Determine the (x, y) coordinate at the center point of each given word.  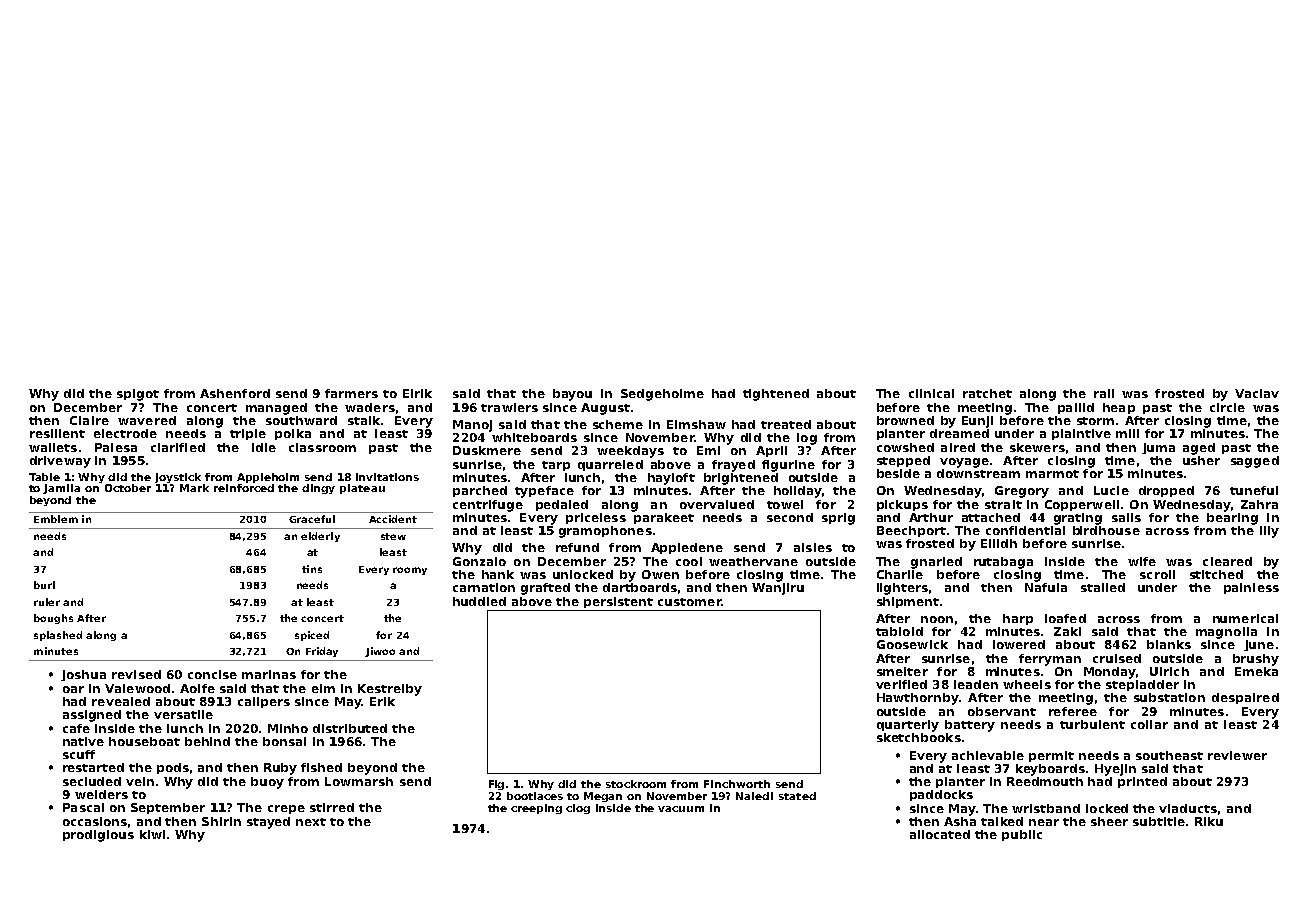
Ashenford (235, 393)
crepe (286, 809)
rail (1104, 393)
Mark (194, 488)
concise (212, 674)
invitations (387, 477)
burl (44, 585)
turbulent (1092, 724)
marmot (1052, 474)
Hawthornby (918, 699)
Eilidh (999, 543)
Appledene (687, 548)
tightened (776, 395)
